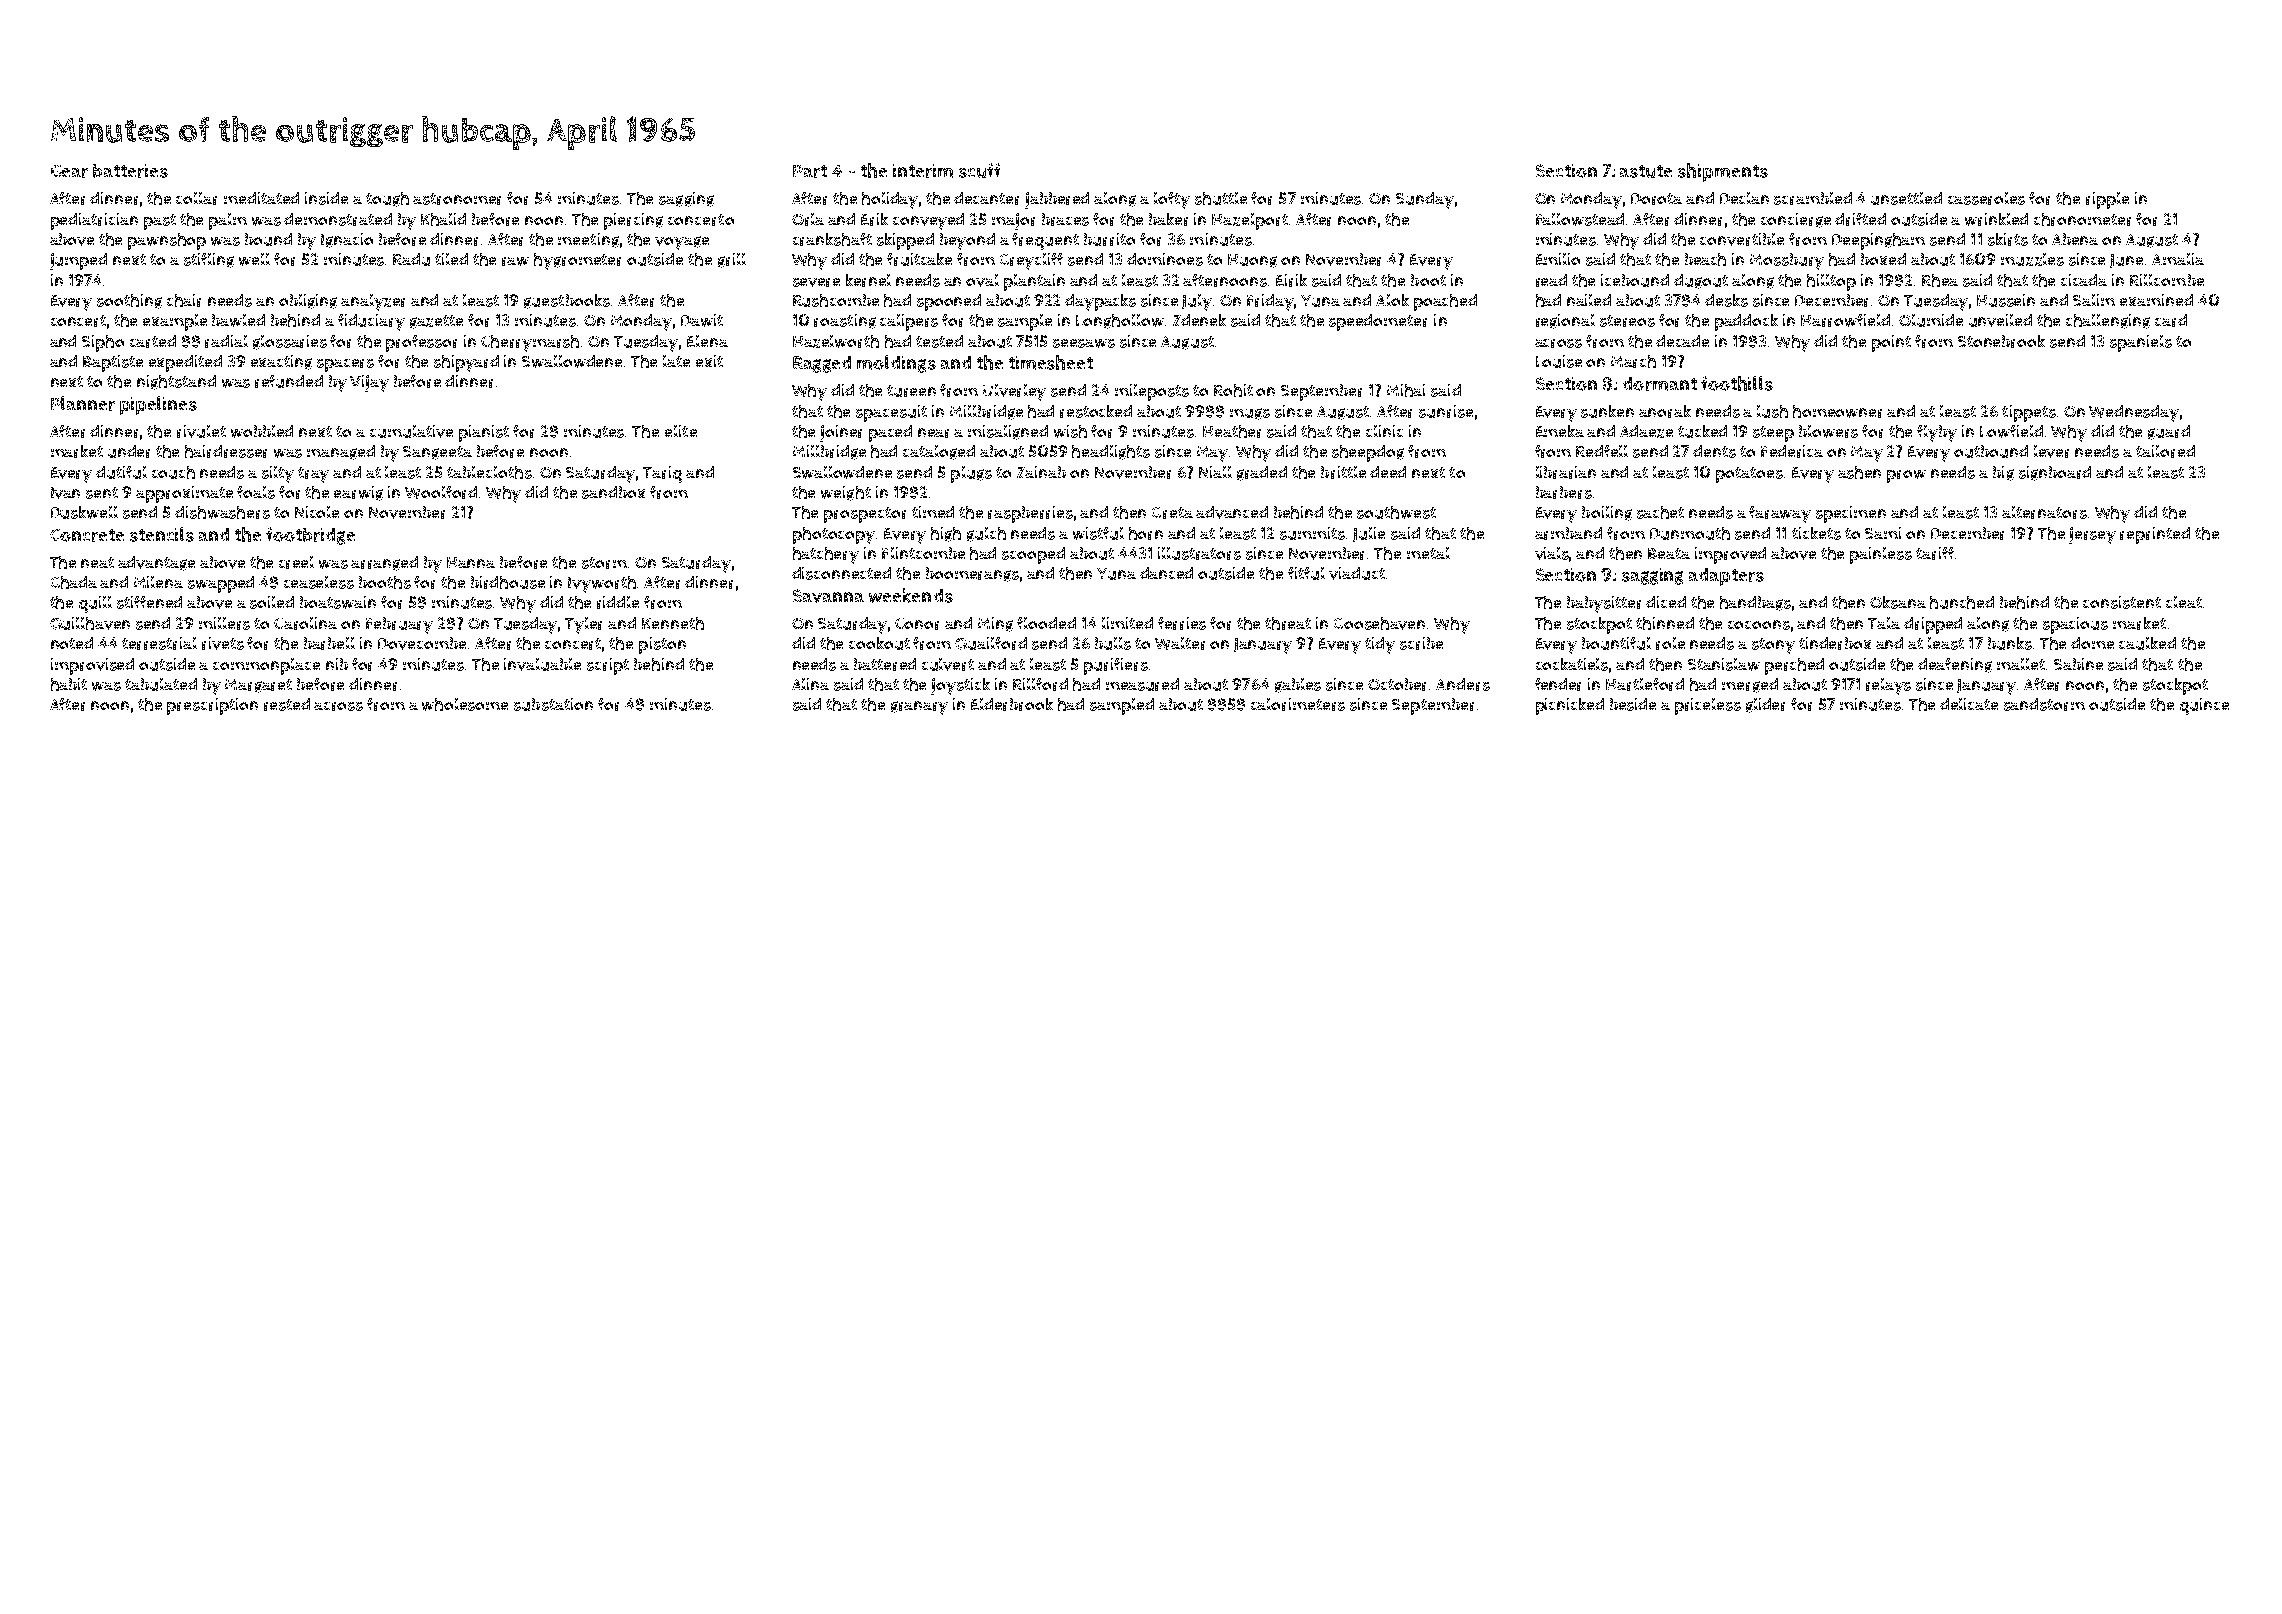 Image resolution: width=2282 pixels, height=1614 pixels. What do you see at coordinates (222, 512) in the screenshot?
I see `dishwashers` at bounding box center [222, 512].
